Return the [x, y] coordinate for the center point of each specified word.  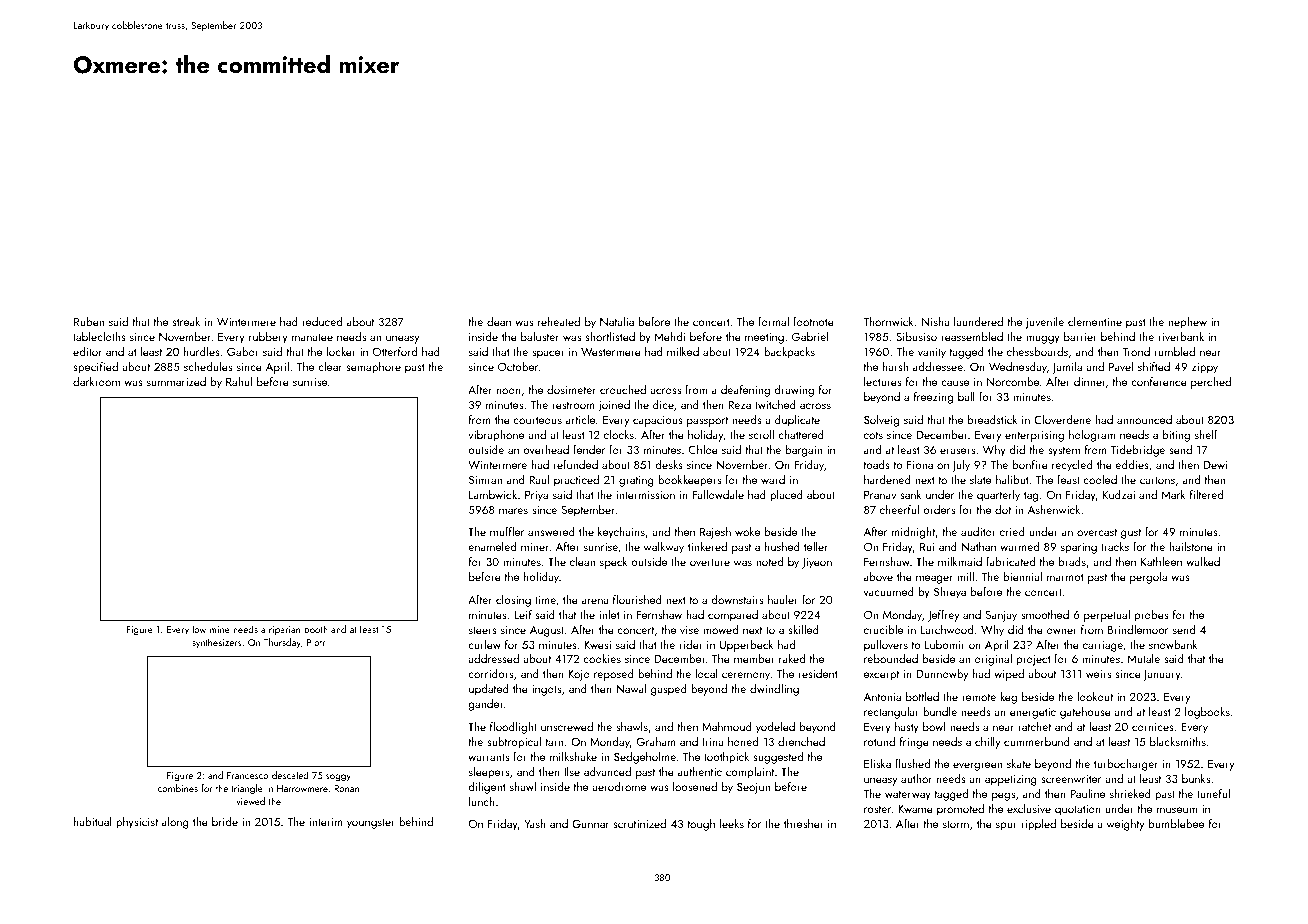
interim [326, 822]
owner [1062, 631]
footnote [814, 321]
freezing [933, 398]
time [545, 600]
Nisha [935, 321]
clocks [619, 434]
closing [513, 601]
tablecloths [99, 336]
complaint [750, 773]
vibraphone [496, 436]
